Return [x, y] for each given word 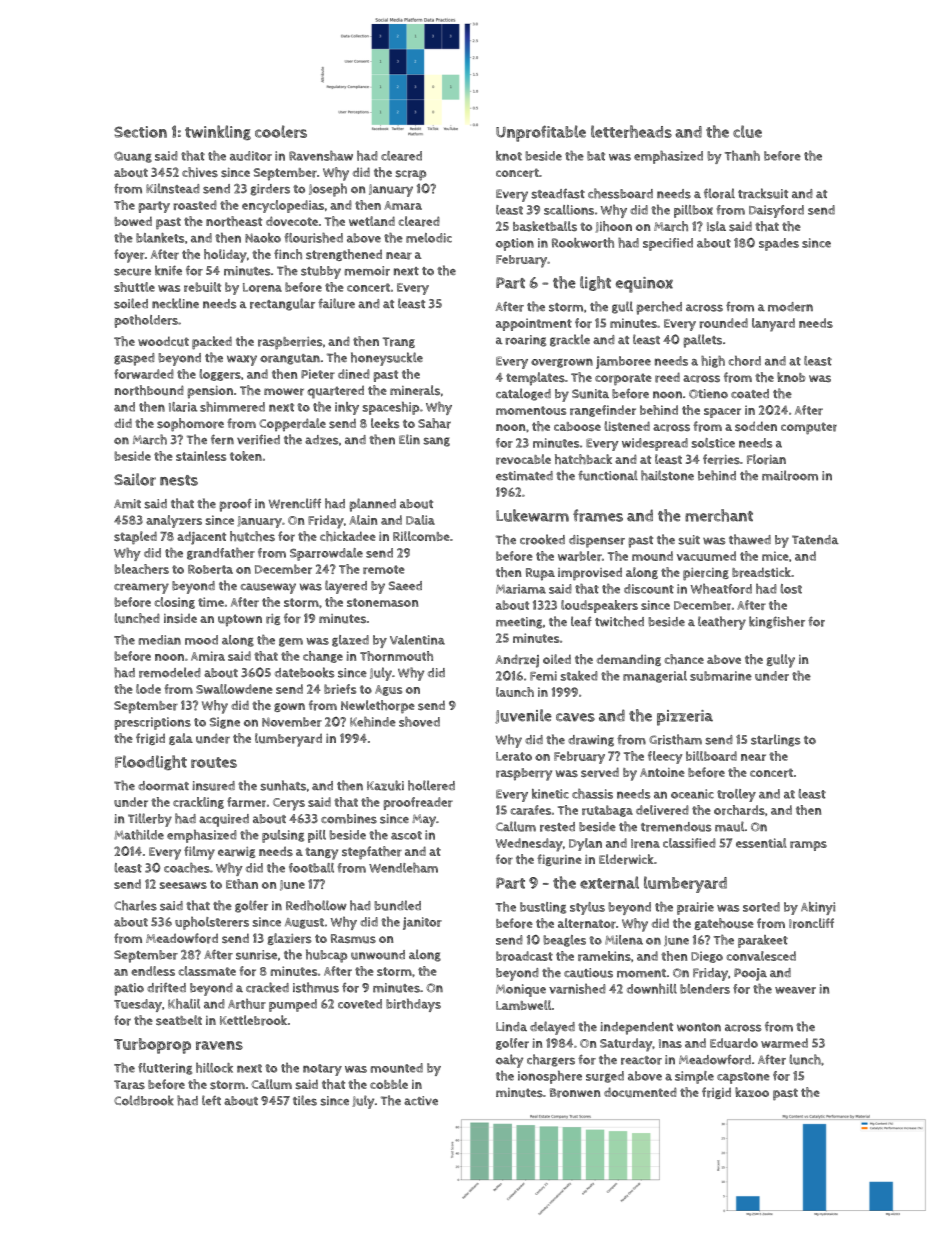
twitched [619, 621]
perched [659, 308]
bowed [133, 221]
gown [289, 707]
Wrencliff [295, 503]
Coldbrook [144, 1100]
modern [790, 307]
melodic [429, 238]
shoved [419, 722]
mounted [396, 1068]
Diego [707, 957]
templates [535, 379]
